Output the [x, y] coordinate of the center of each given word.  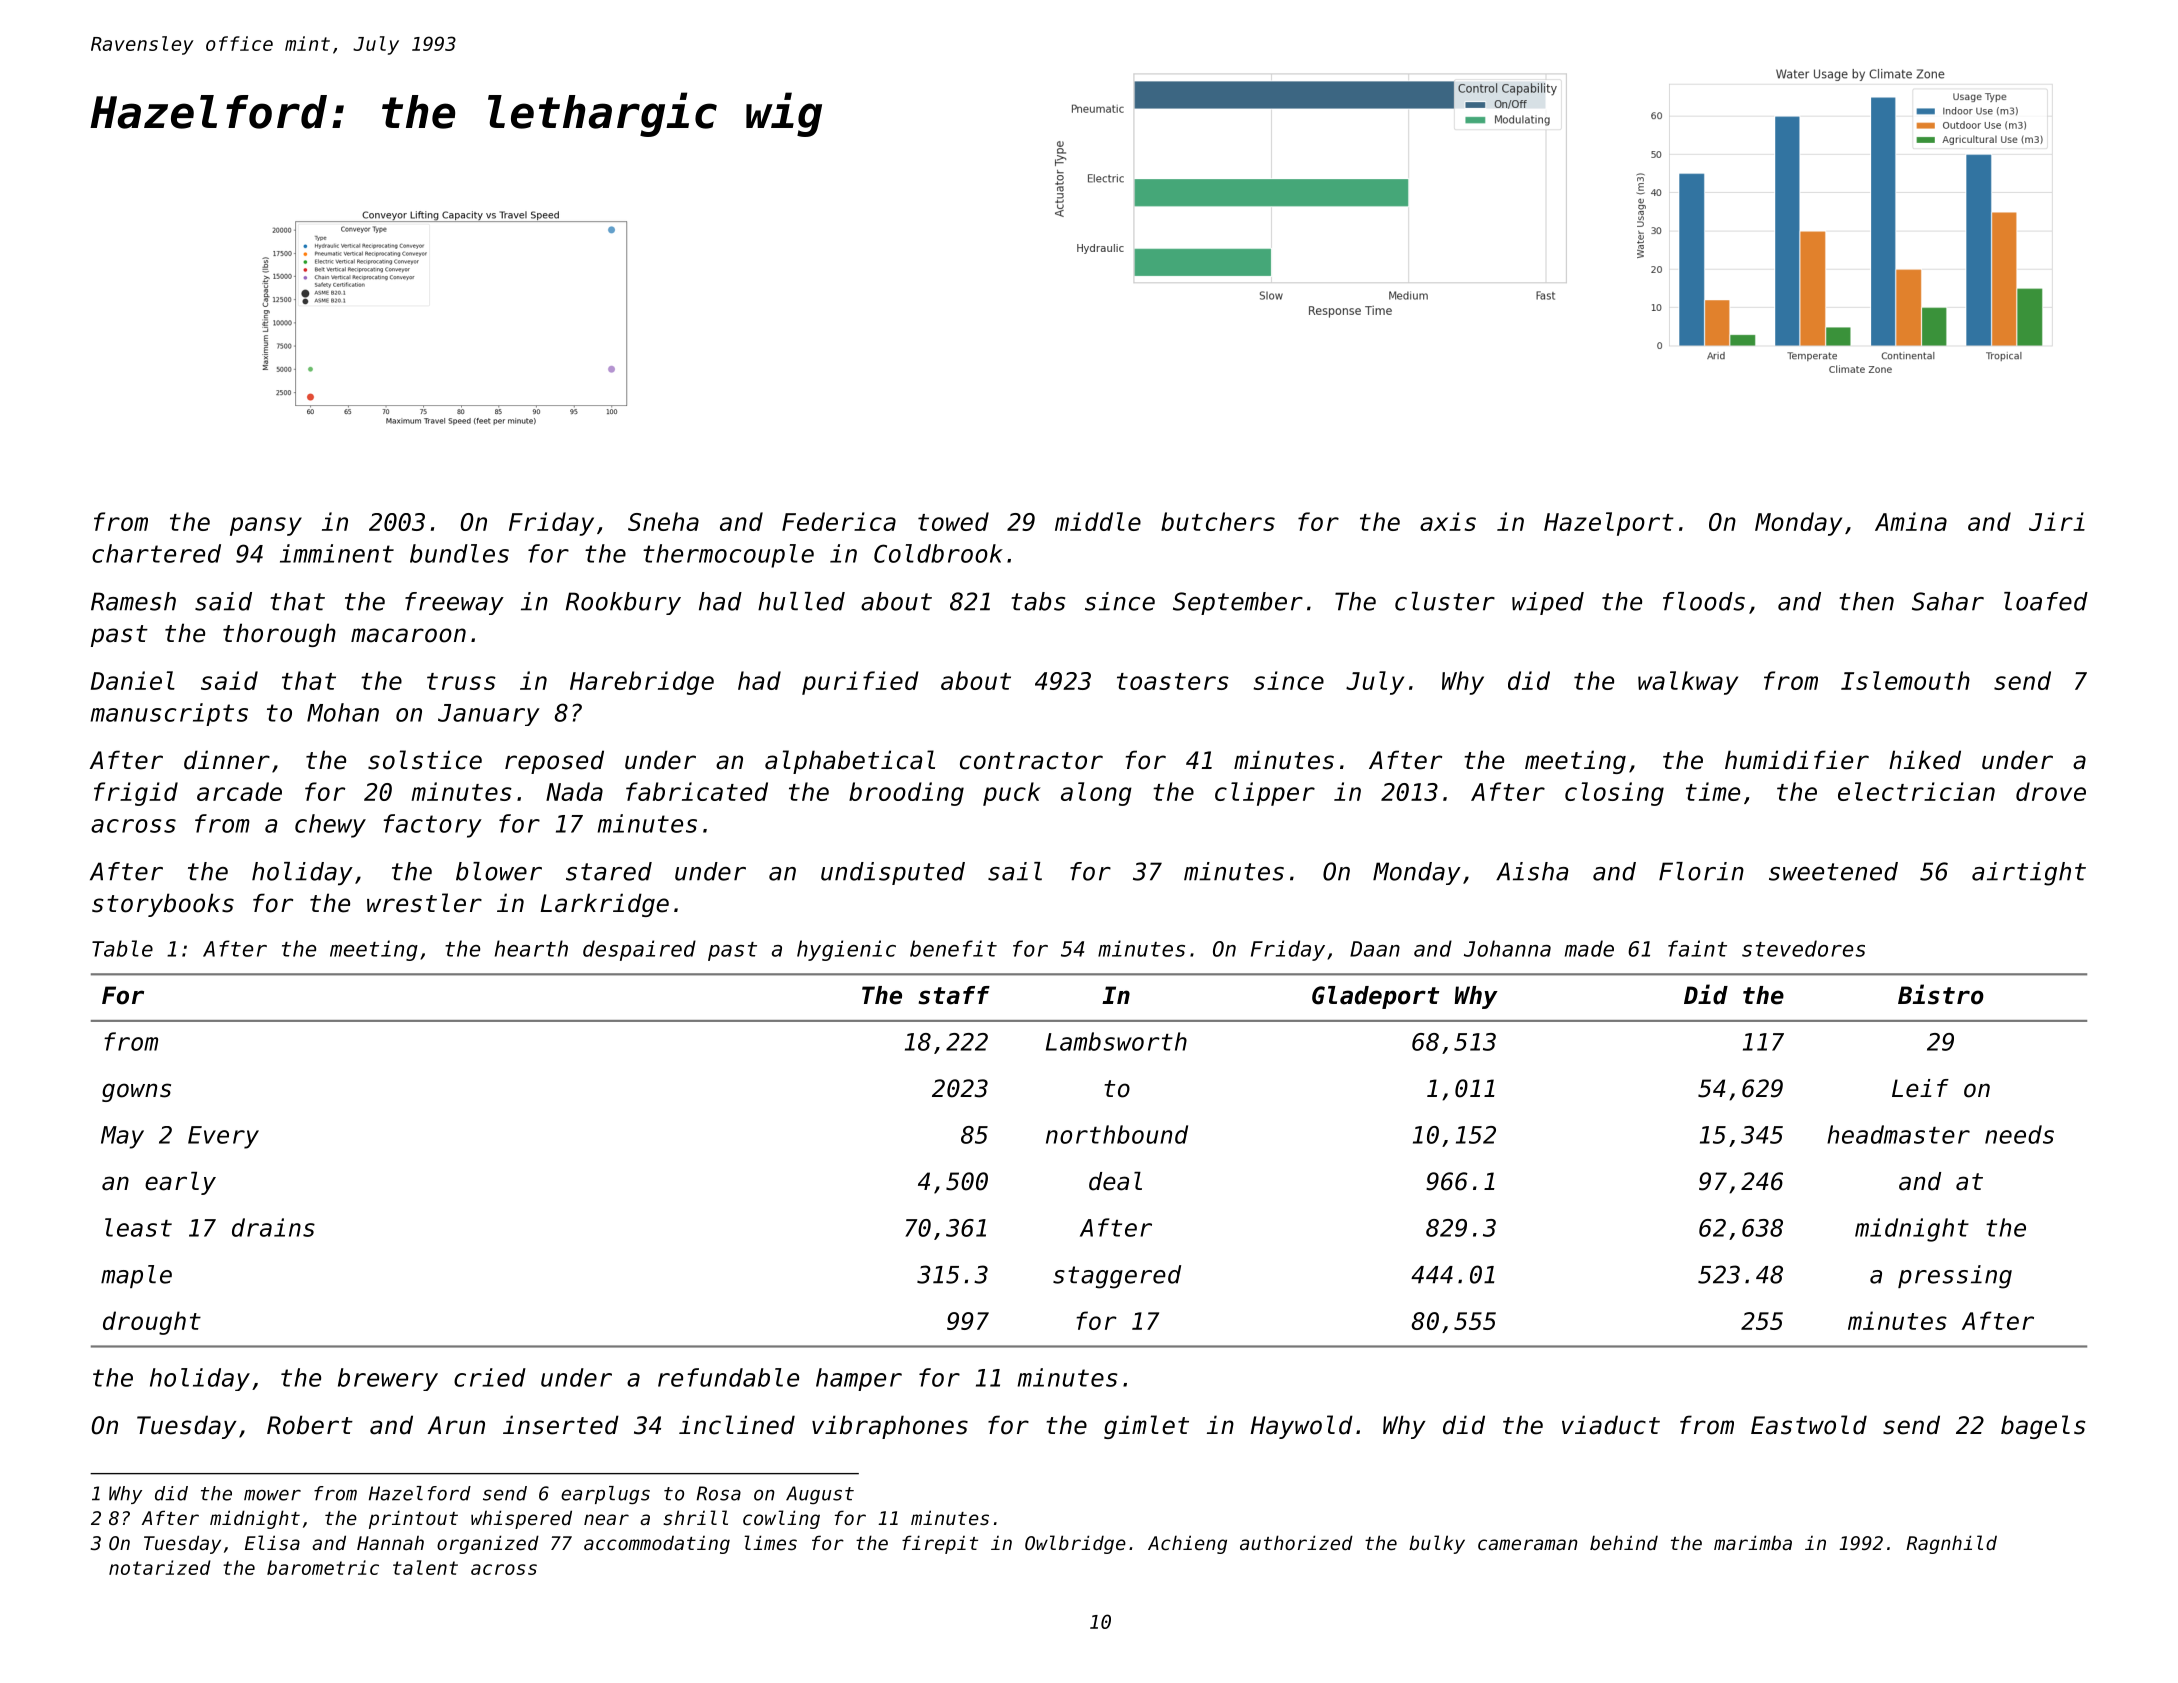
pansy [266, 526]
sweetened [1833, 871]
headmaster [1898, 1134]
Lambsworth [1116, 1041]
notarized [160, 1567]
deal [1115, 1181]
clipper [1265, 794]
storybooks [163, 905]
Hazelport [1609, 524]
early [180, 1183]
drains [273, 1227]
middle [1098, 521]
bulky [1437, 1544]
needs [2019, 1134]
